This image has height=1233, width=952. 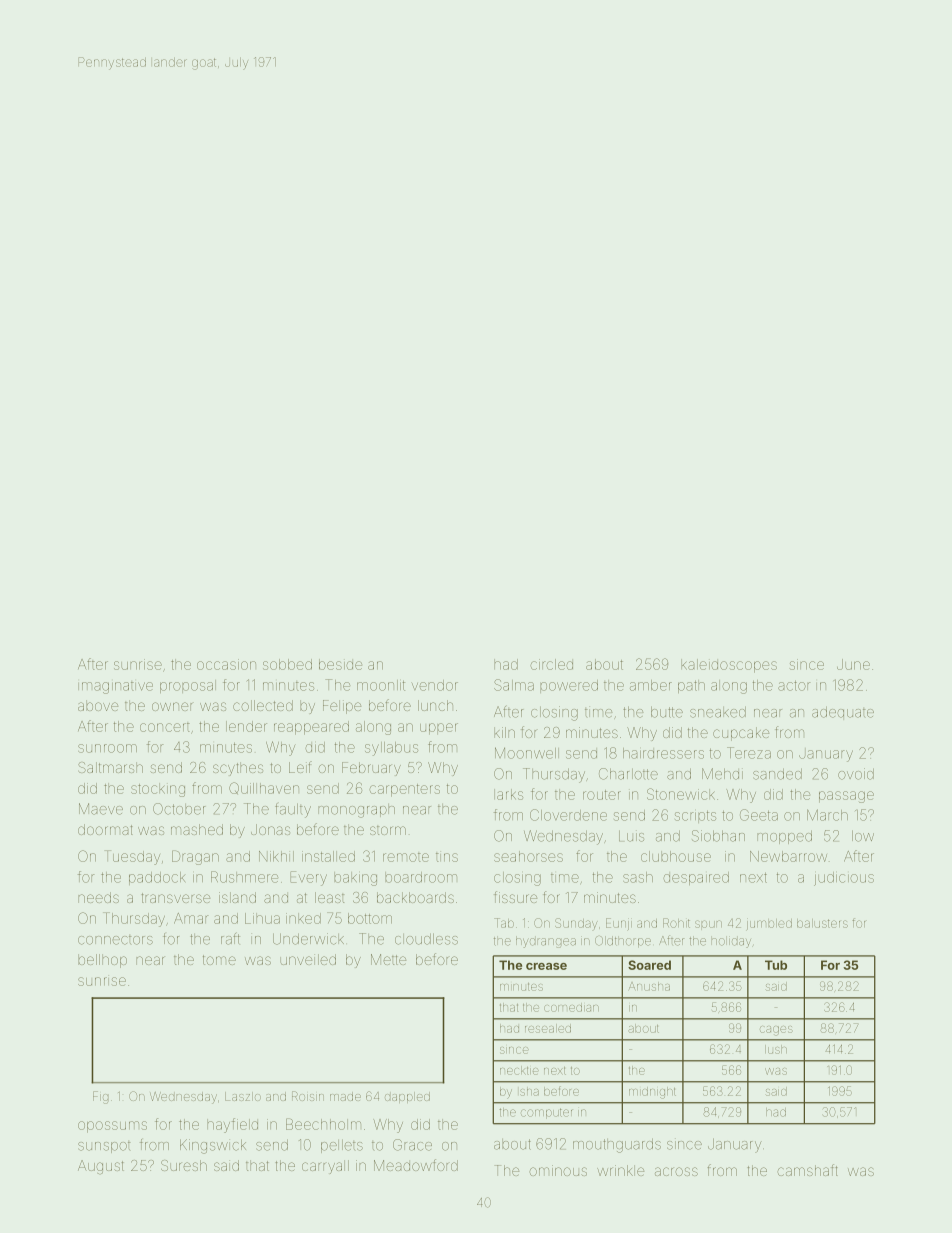 What do you see at coordinates (381, 685) in the image?
I see `moonlit` at bounding box center [381, 685].
